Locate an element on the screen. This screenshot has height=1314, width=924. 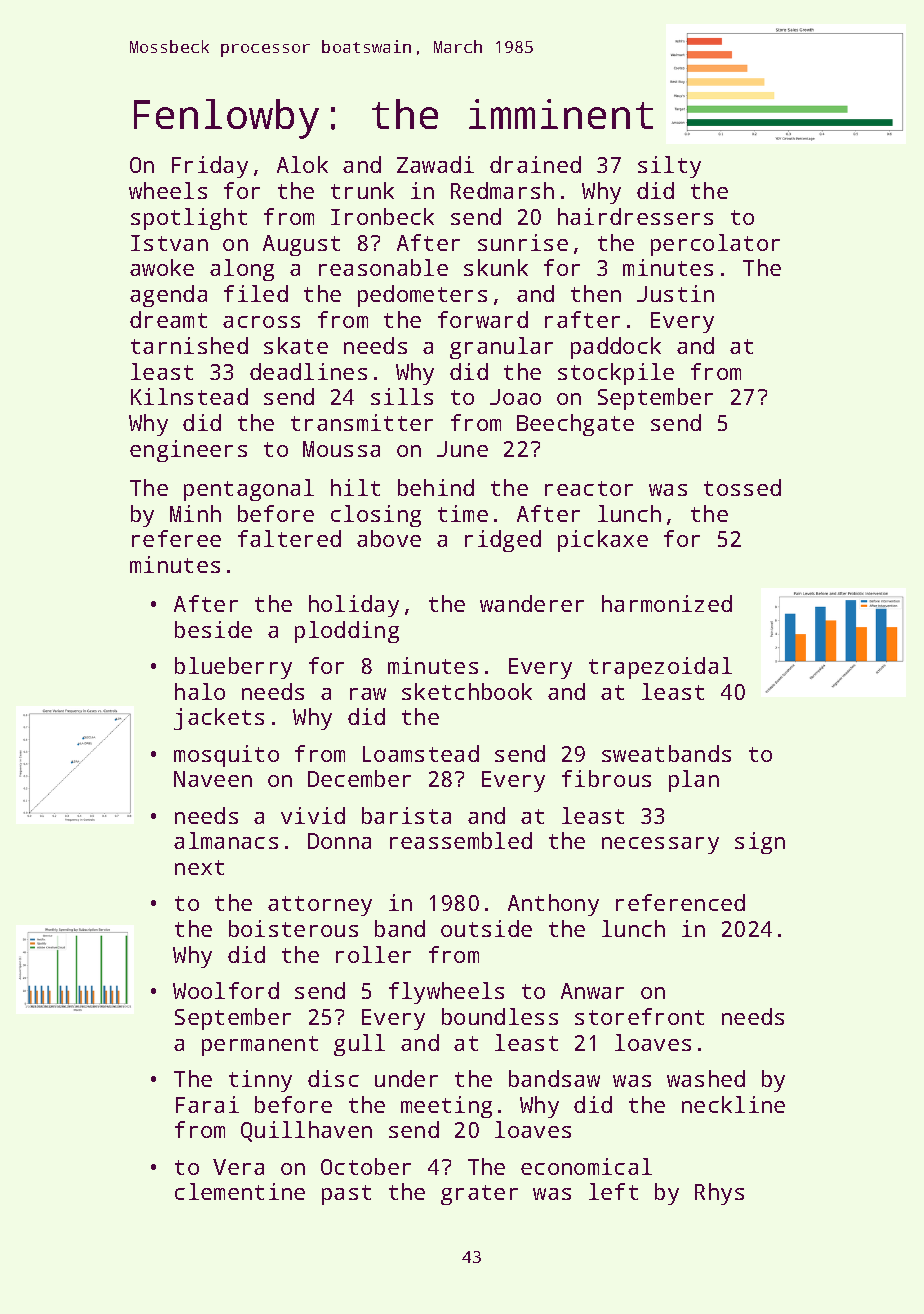
drained is located at coordinates (535, 164).
